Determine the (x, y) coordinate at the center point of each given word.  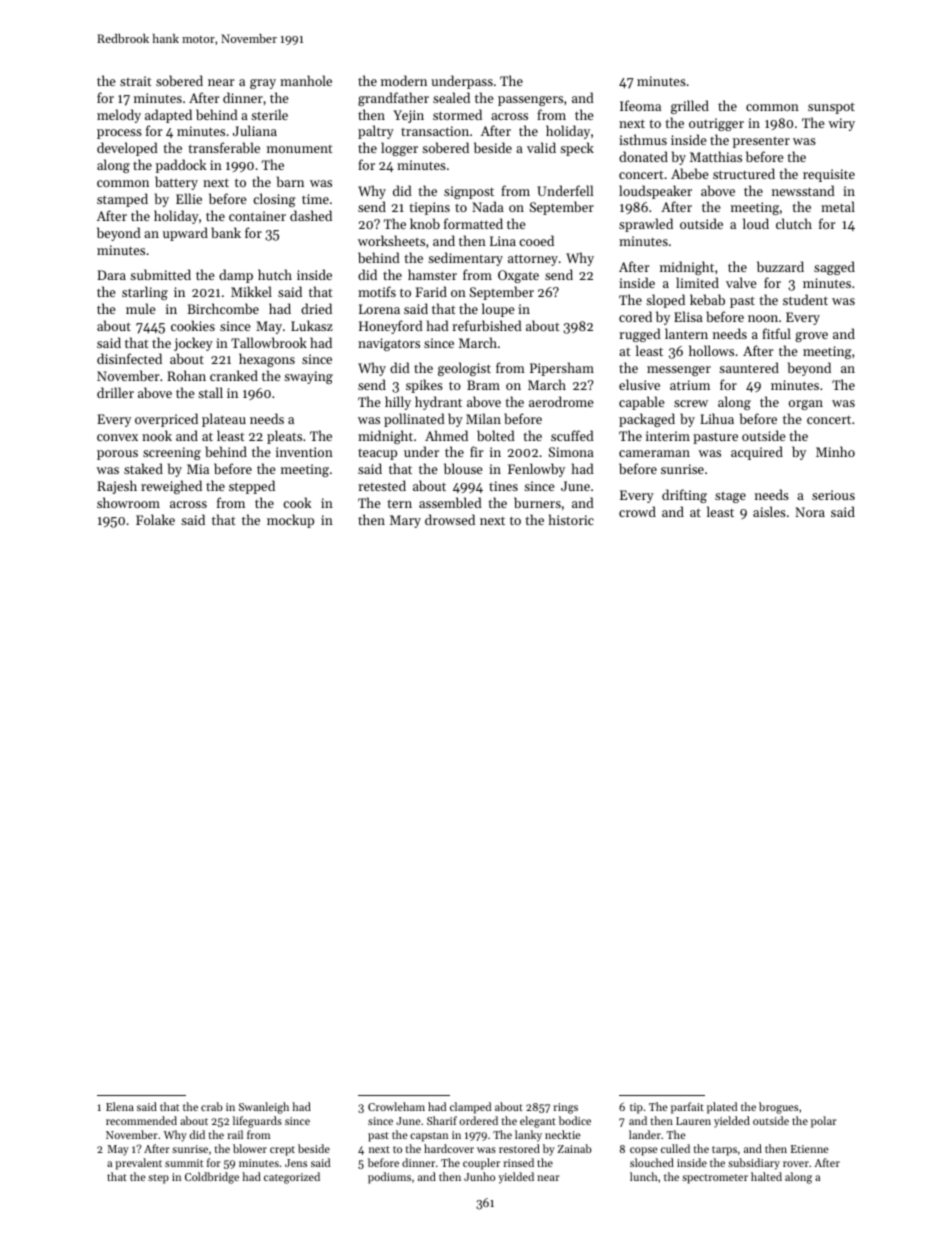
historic (571, 519)
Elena (120, 1106)
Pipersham (562, 369)
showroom (128, 502)
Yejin (408, 116)
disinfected (129, 358)
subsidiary (754, 1164)
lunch (644, 1176)
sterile (269, 114)
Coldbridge (212, 1178)
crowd (637, 511)
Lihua (717, 418)
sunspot (831, 108)
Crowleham (396, 1106)
